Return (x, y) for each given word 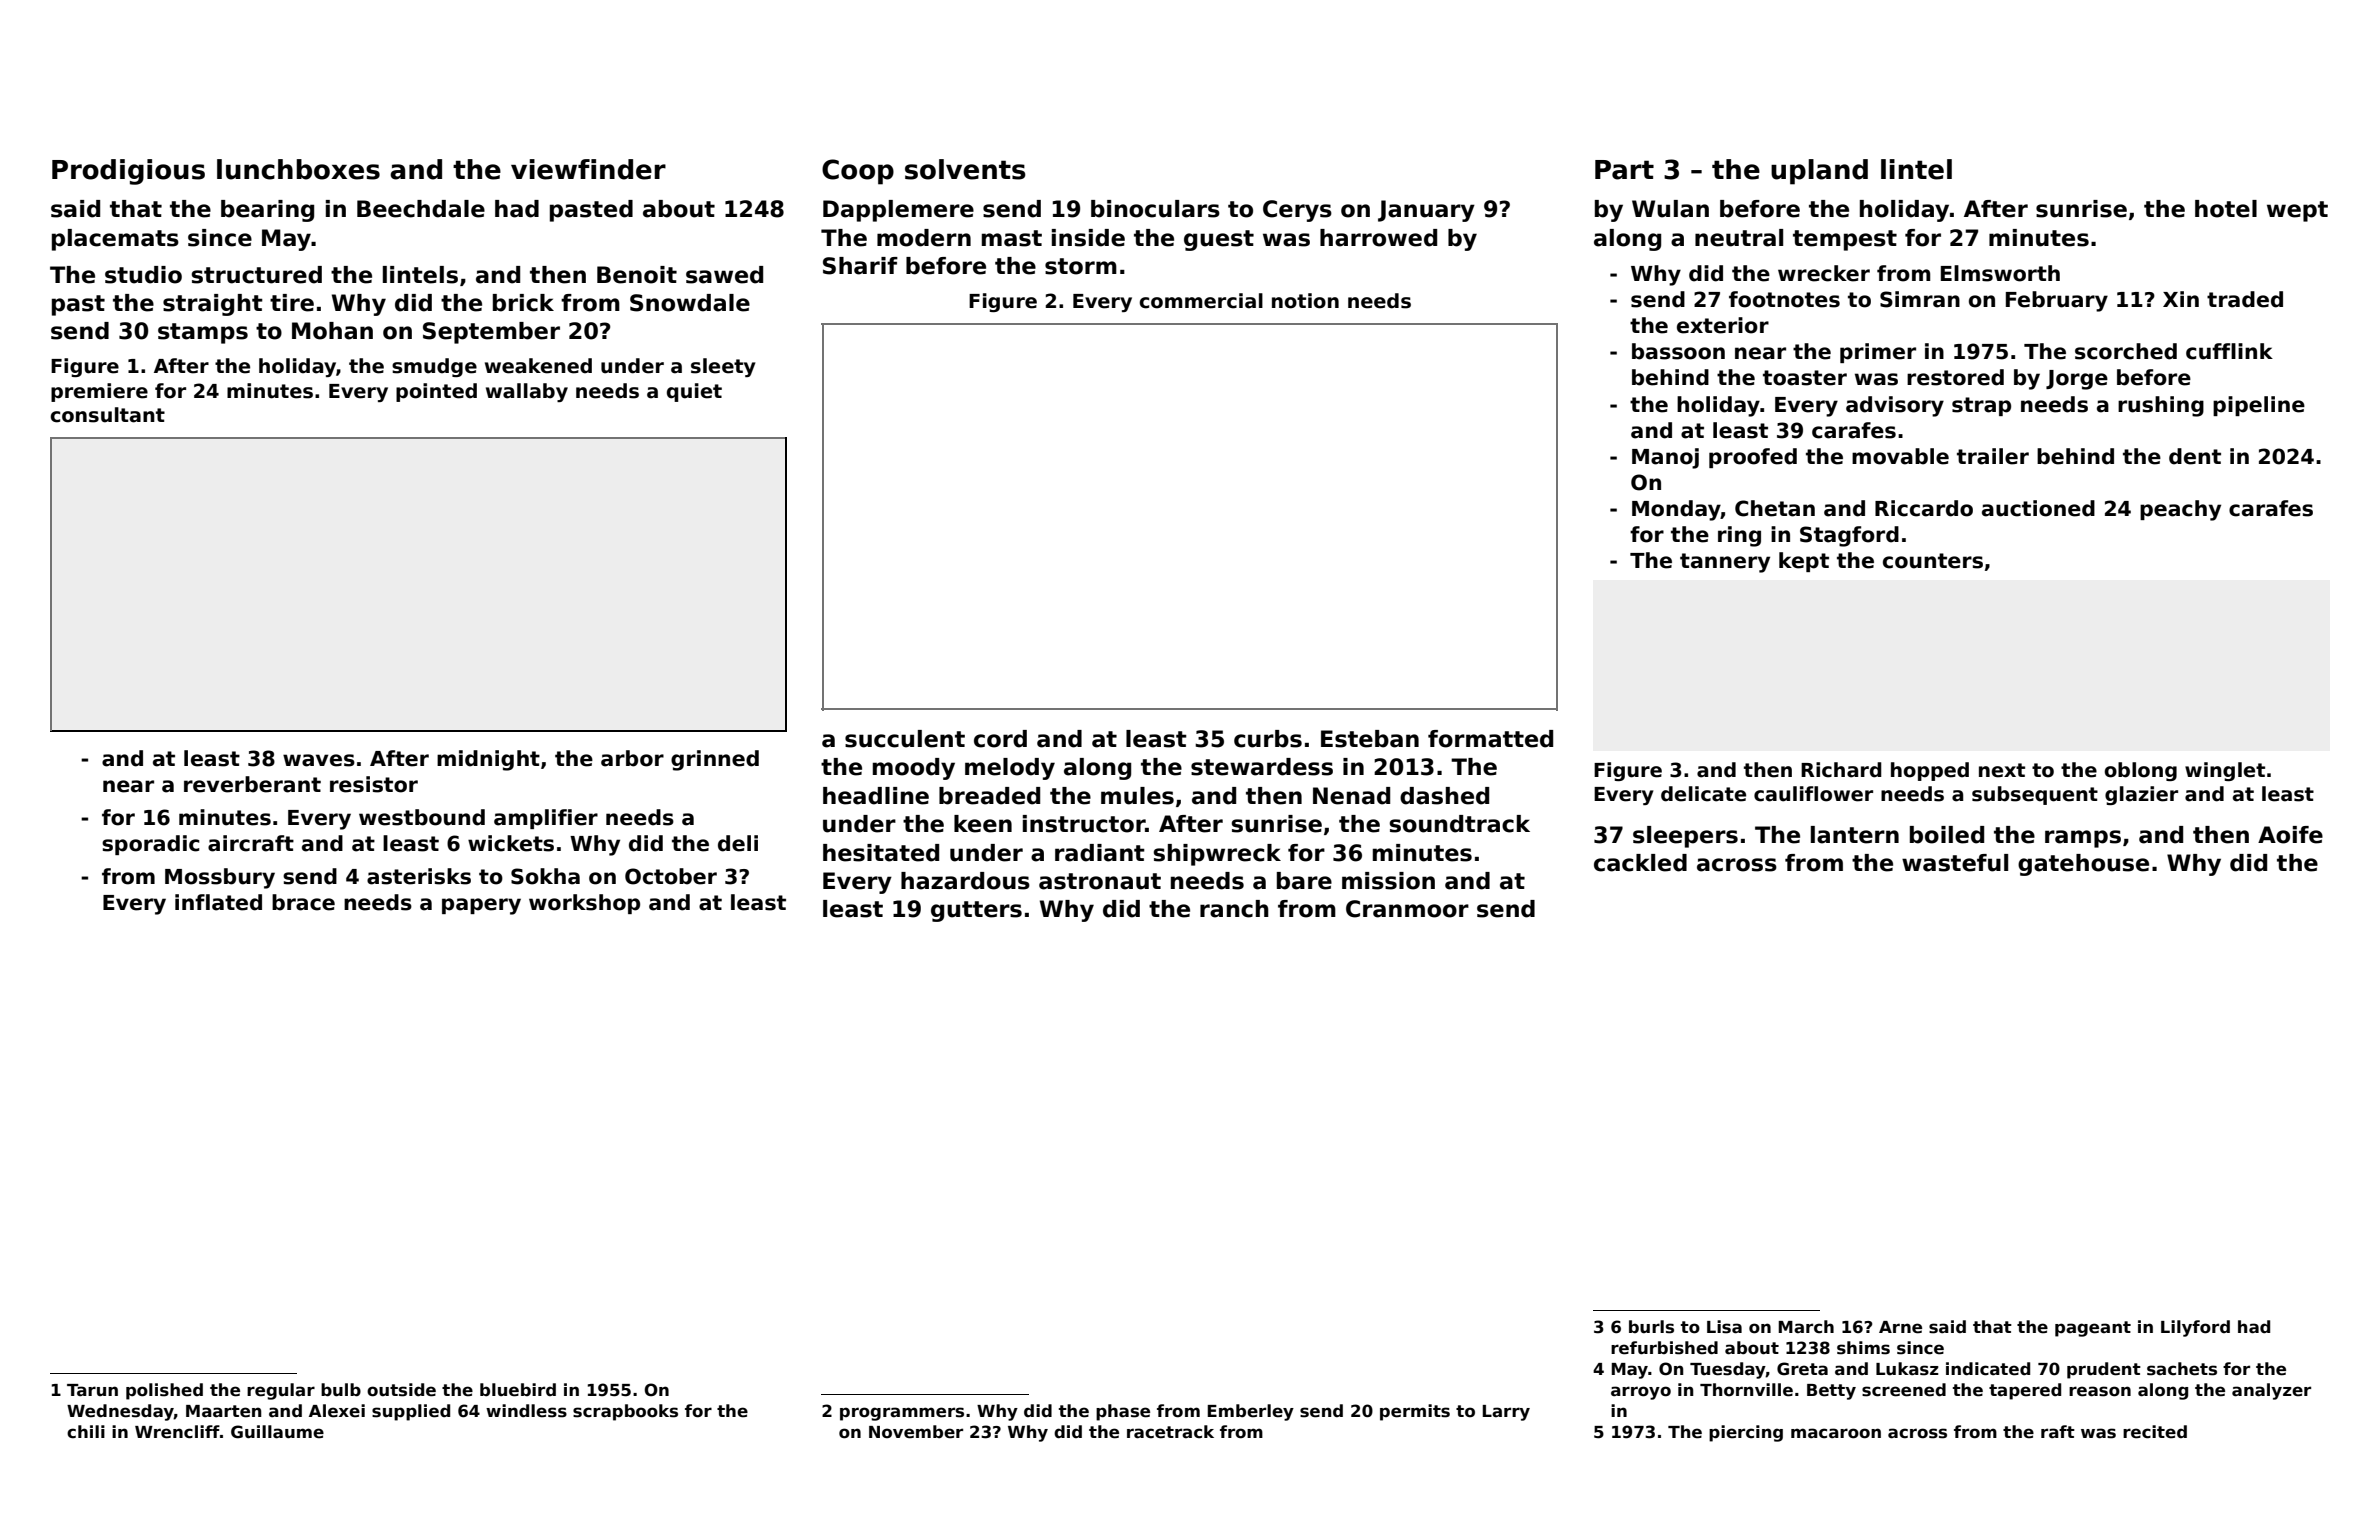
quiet (694, 392)
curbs (1268, 739)
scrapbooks (625, 1412)
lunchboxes (298, 169)
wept (2297, 211)
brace (303, 902)
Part (1624, 170)
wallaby (527, 392)
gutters (976, 911)
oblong (2140, 771)
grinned (715, 760)
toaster (1805, 378)
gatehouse (2083, 865)
